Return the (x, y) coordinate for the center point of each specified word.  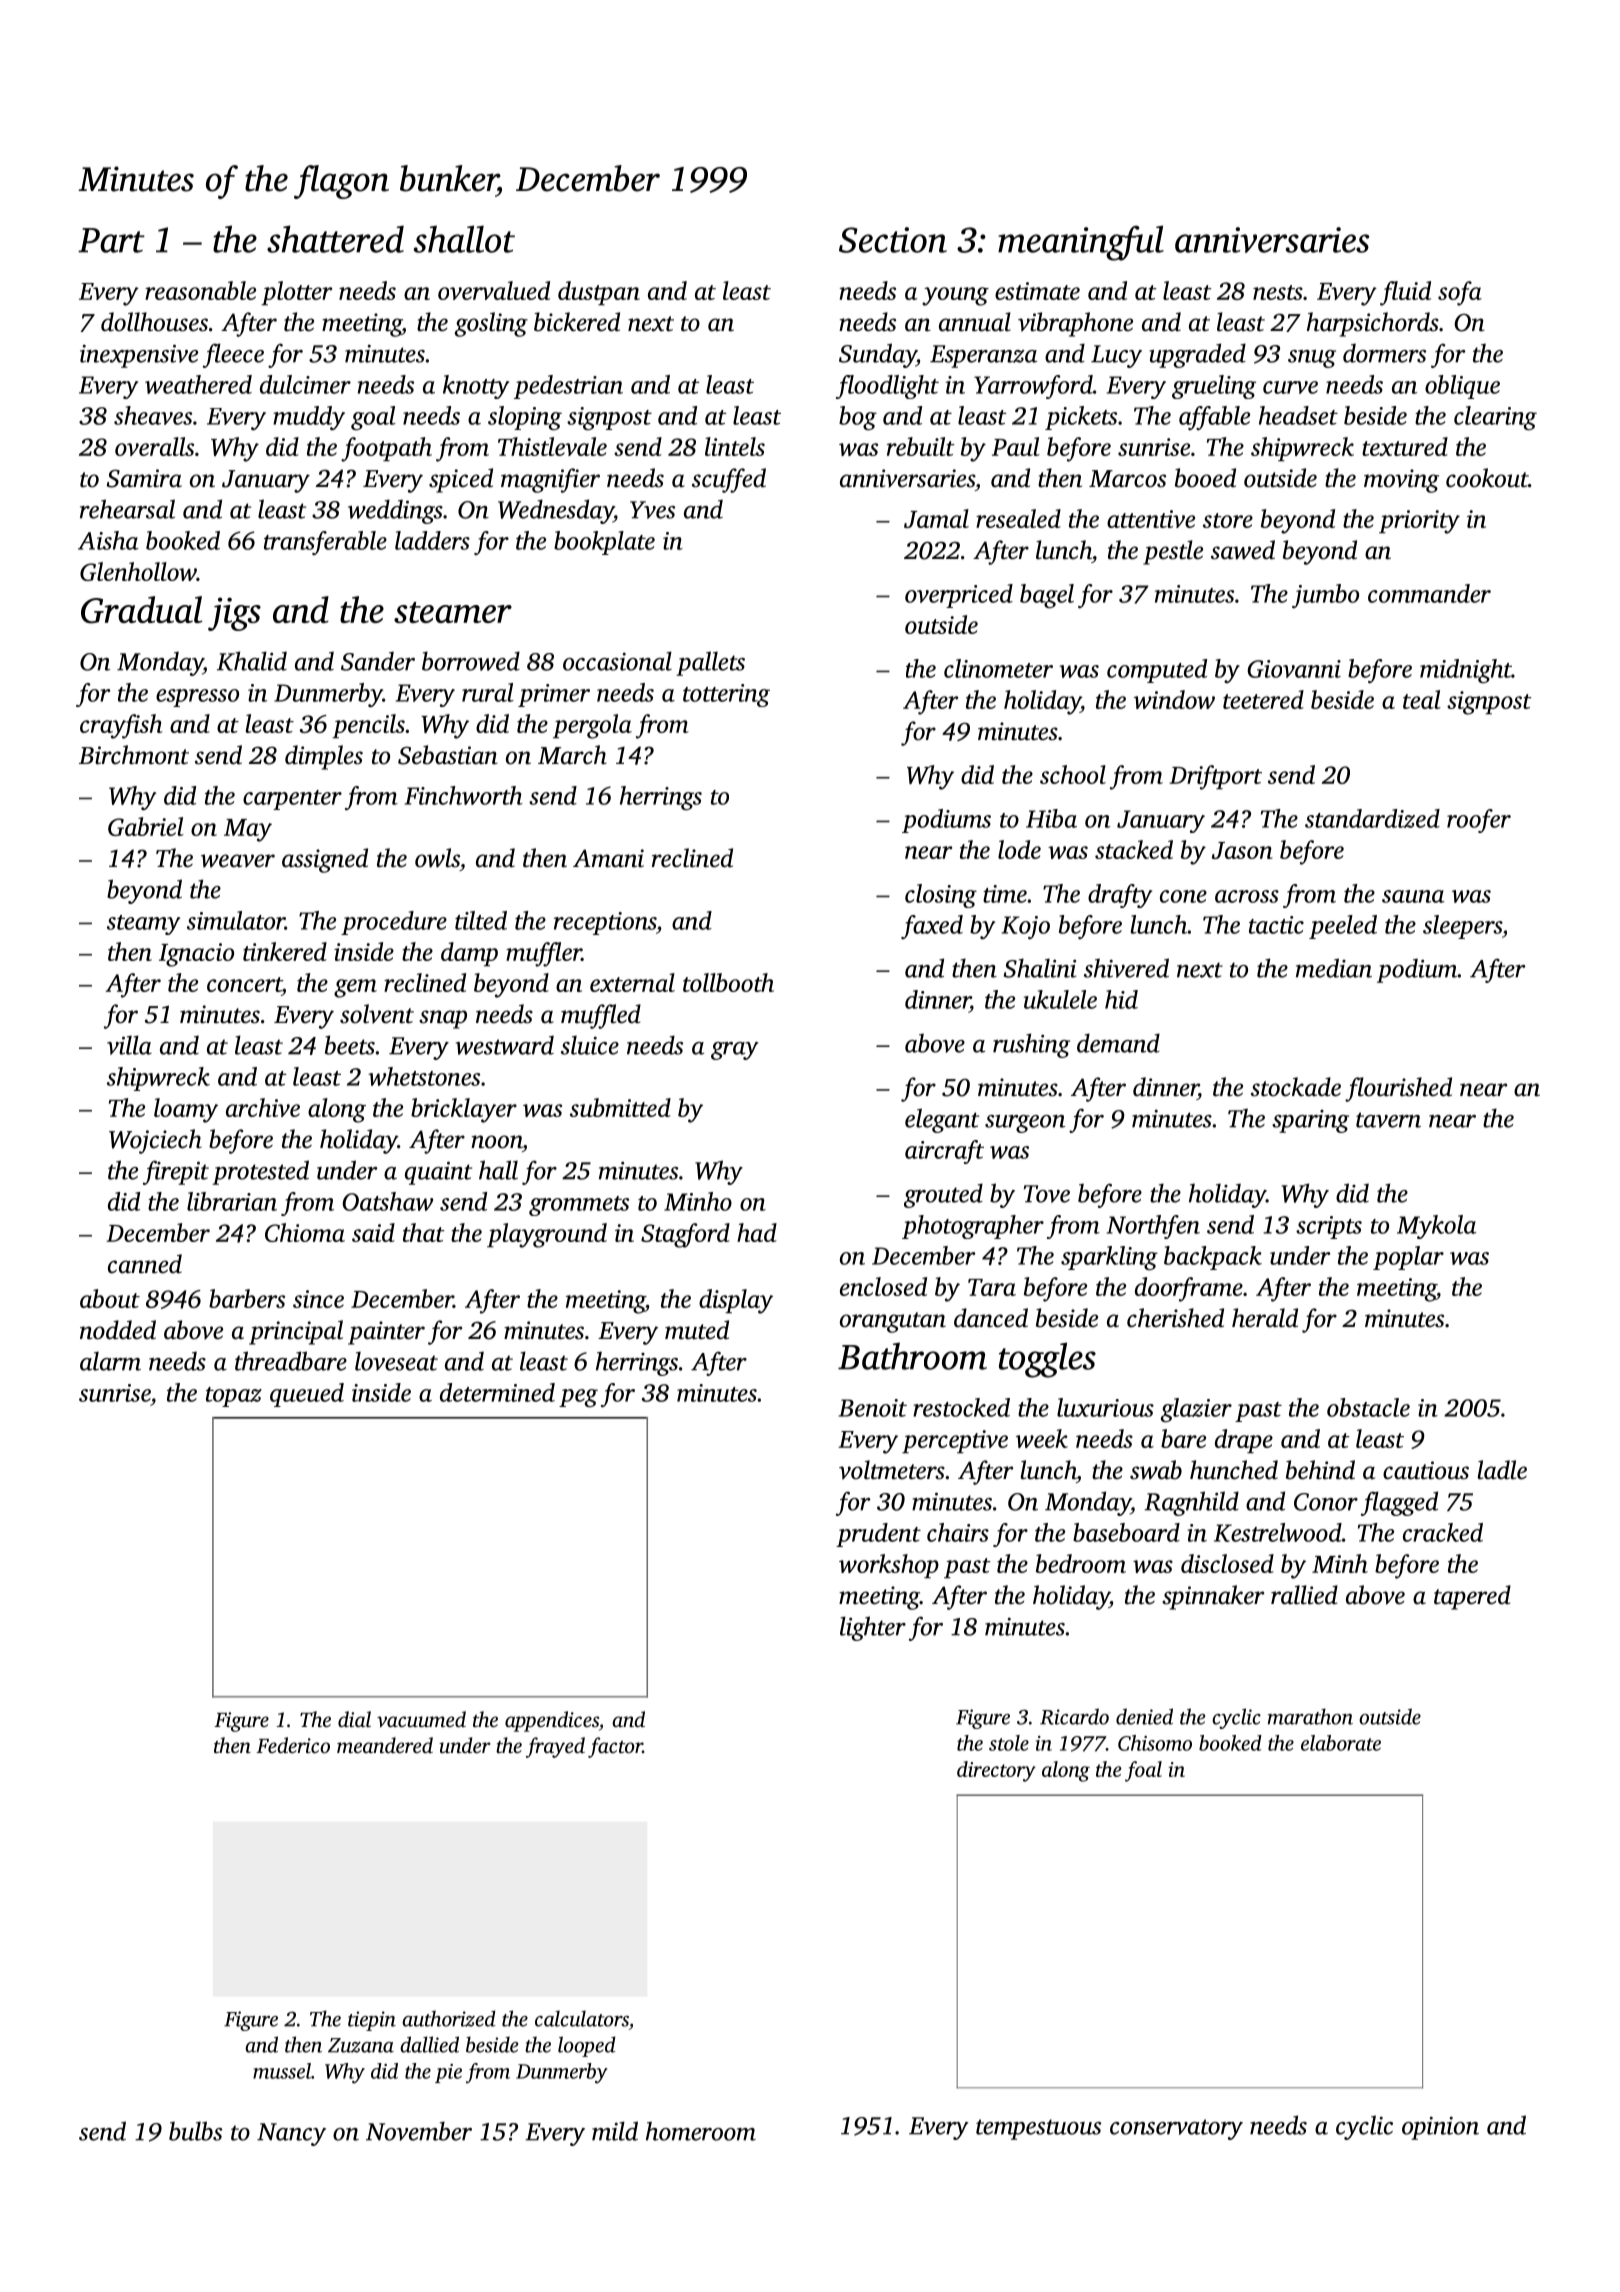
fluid (1405, 293)
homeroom (701, 2131)
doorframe (1189, 1289)
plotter (296, 293)
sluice (590, 1045)
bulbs (195, 2131)
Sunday (878, 355)
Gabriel (146, 826)
